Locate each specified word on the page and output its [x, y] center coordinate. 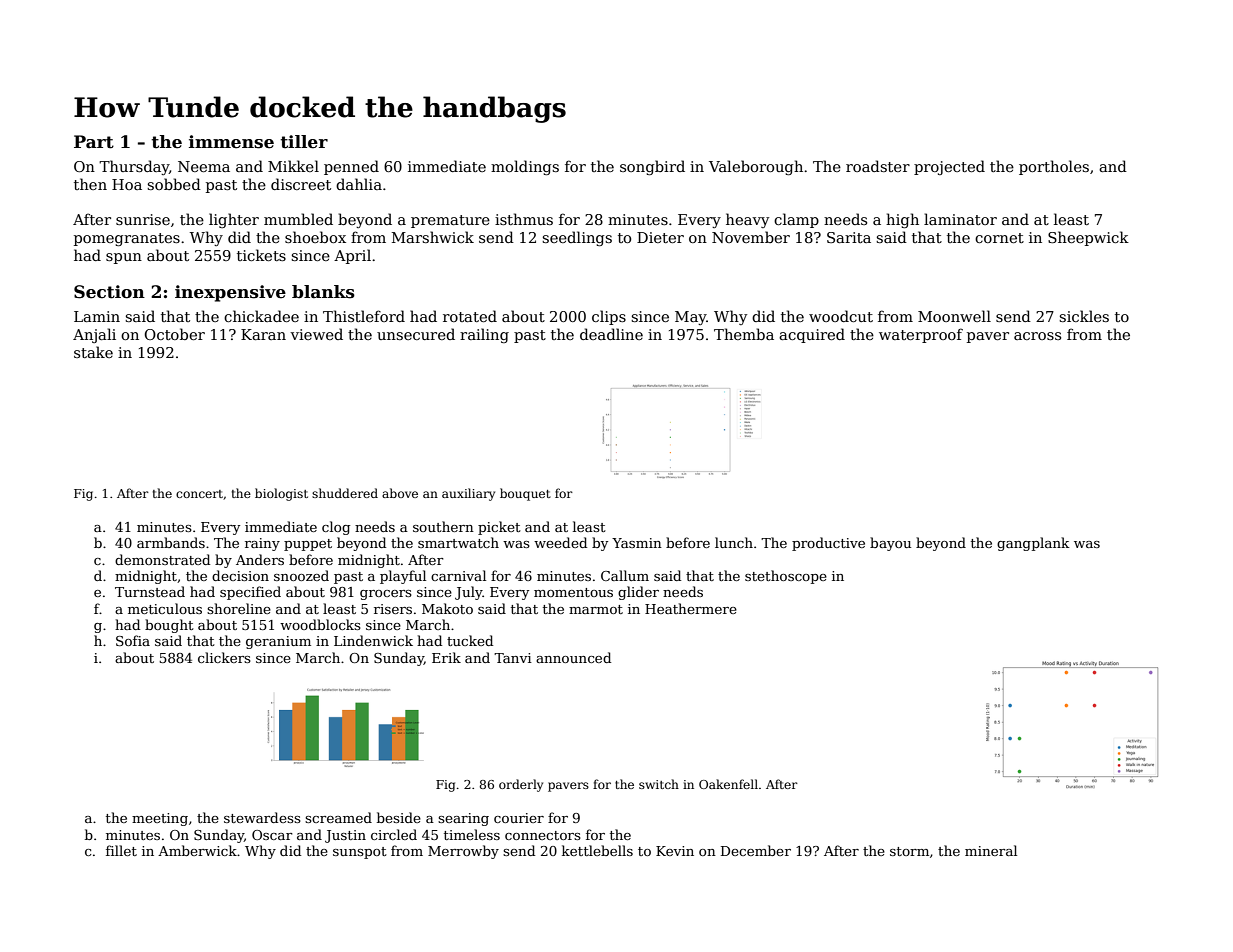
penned [351, 167]
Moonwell [954, 316]
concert [199, 494]
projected [949, 167]
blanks [323, 292]
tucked [470, 640]
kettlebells [597, 850]
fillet [121, 850]
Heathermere [691, 608]
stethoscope [786, 577]
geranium [278, 642]
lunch [734, 542]
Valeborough [756, 167]
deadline [611, 334]
